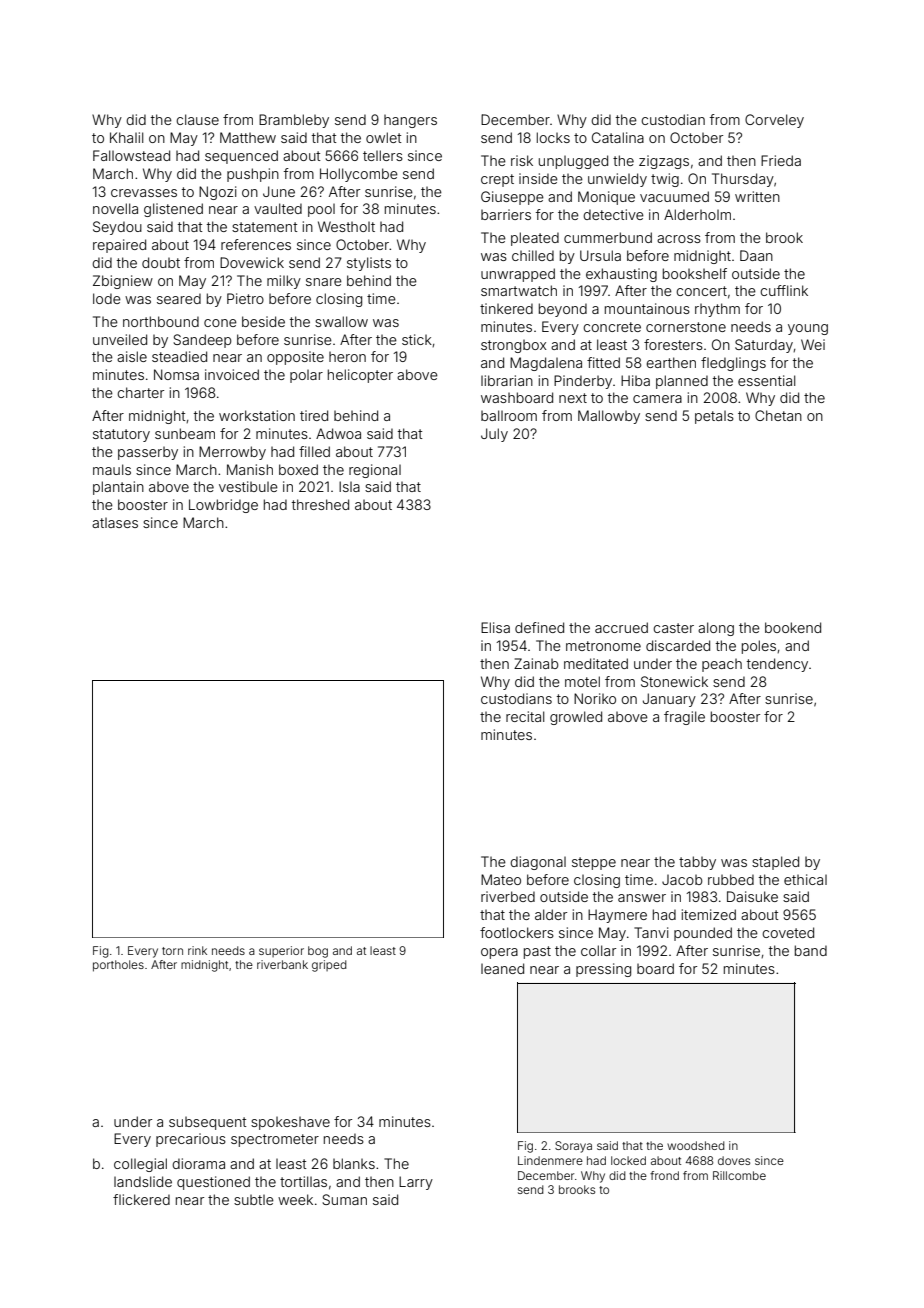 The height and width of the page is (1308, 924). What do you see at coordinates (223, 506) in the page?
I see `Lowbridge` at bounding box center [223, 506].
